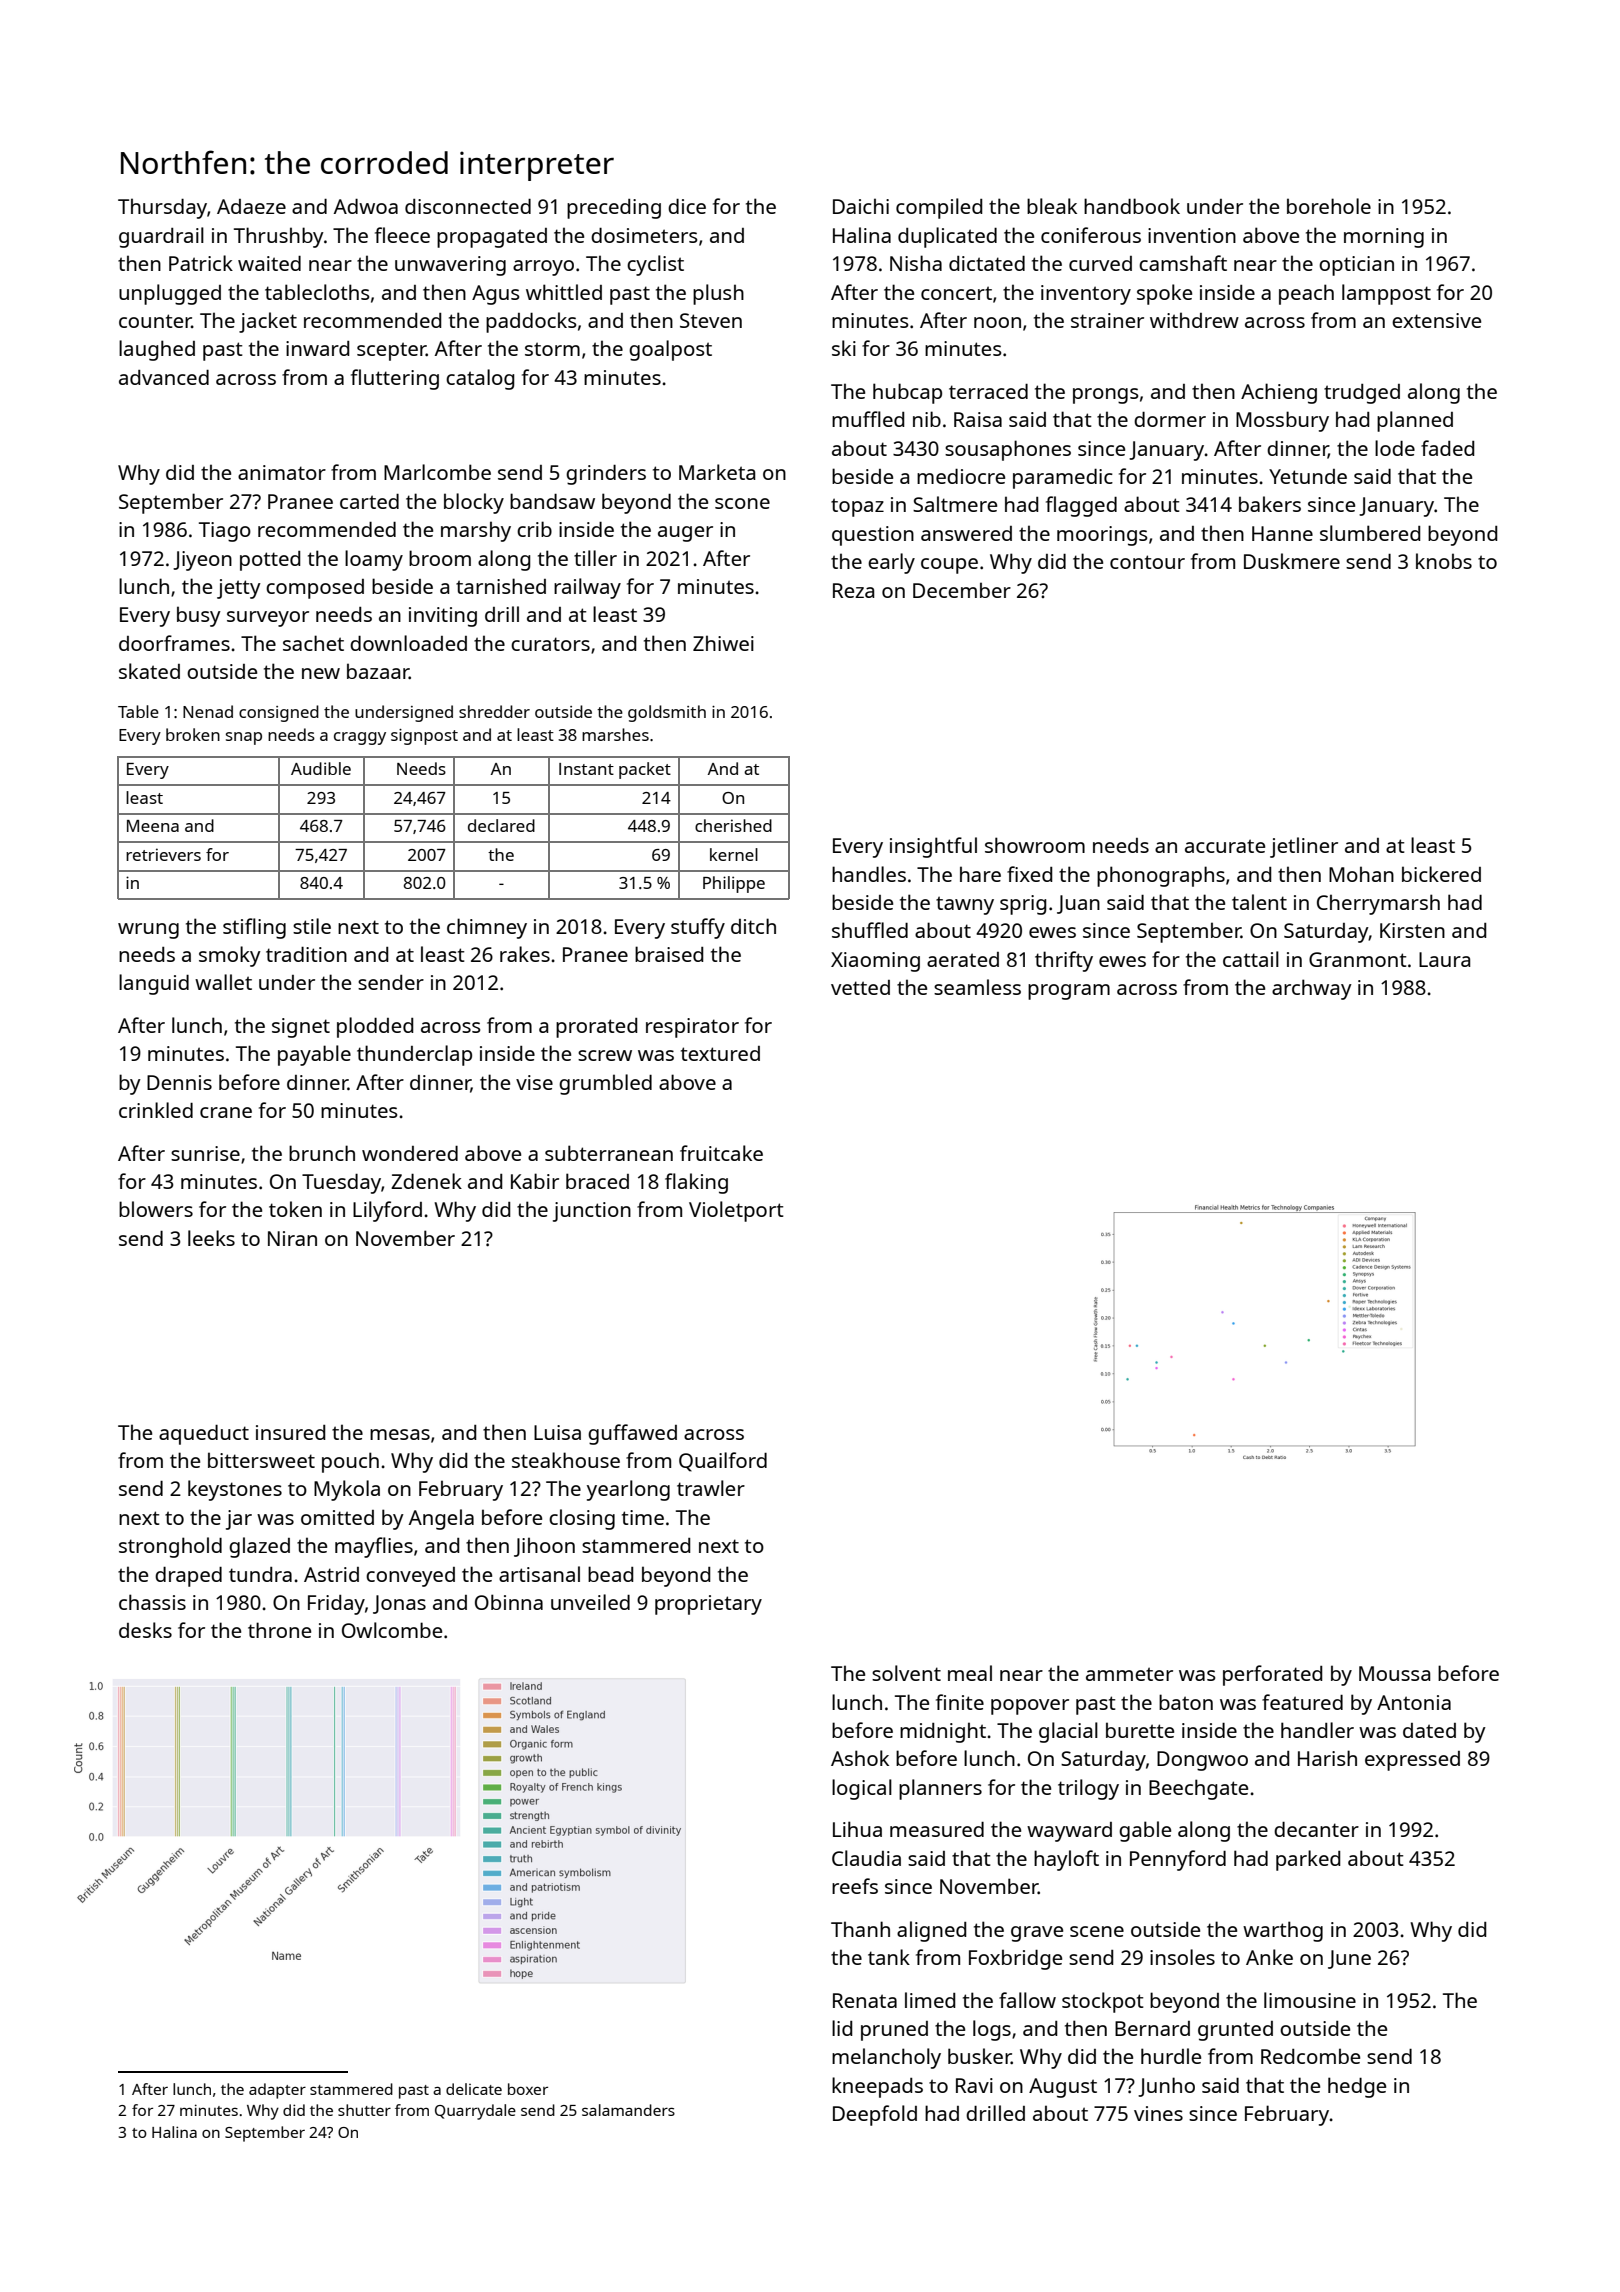 This page has width=1620, height=2292. What do you see at coordinates (1310, 2000) in the page?
I see `limousine` at bounding box center [1310, 2000].
